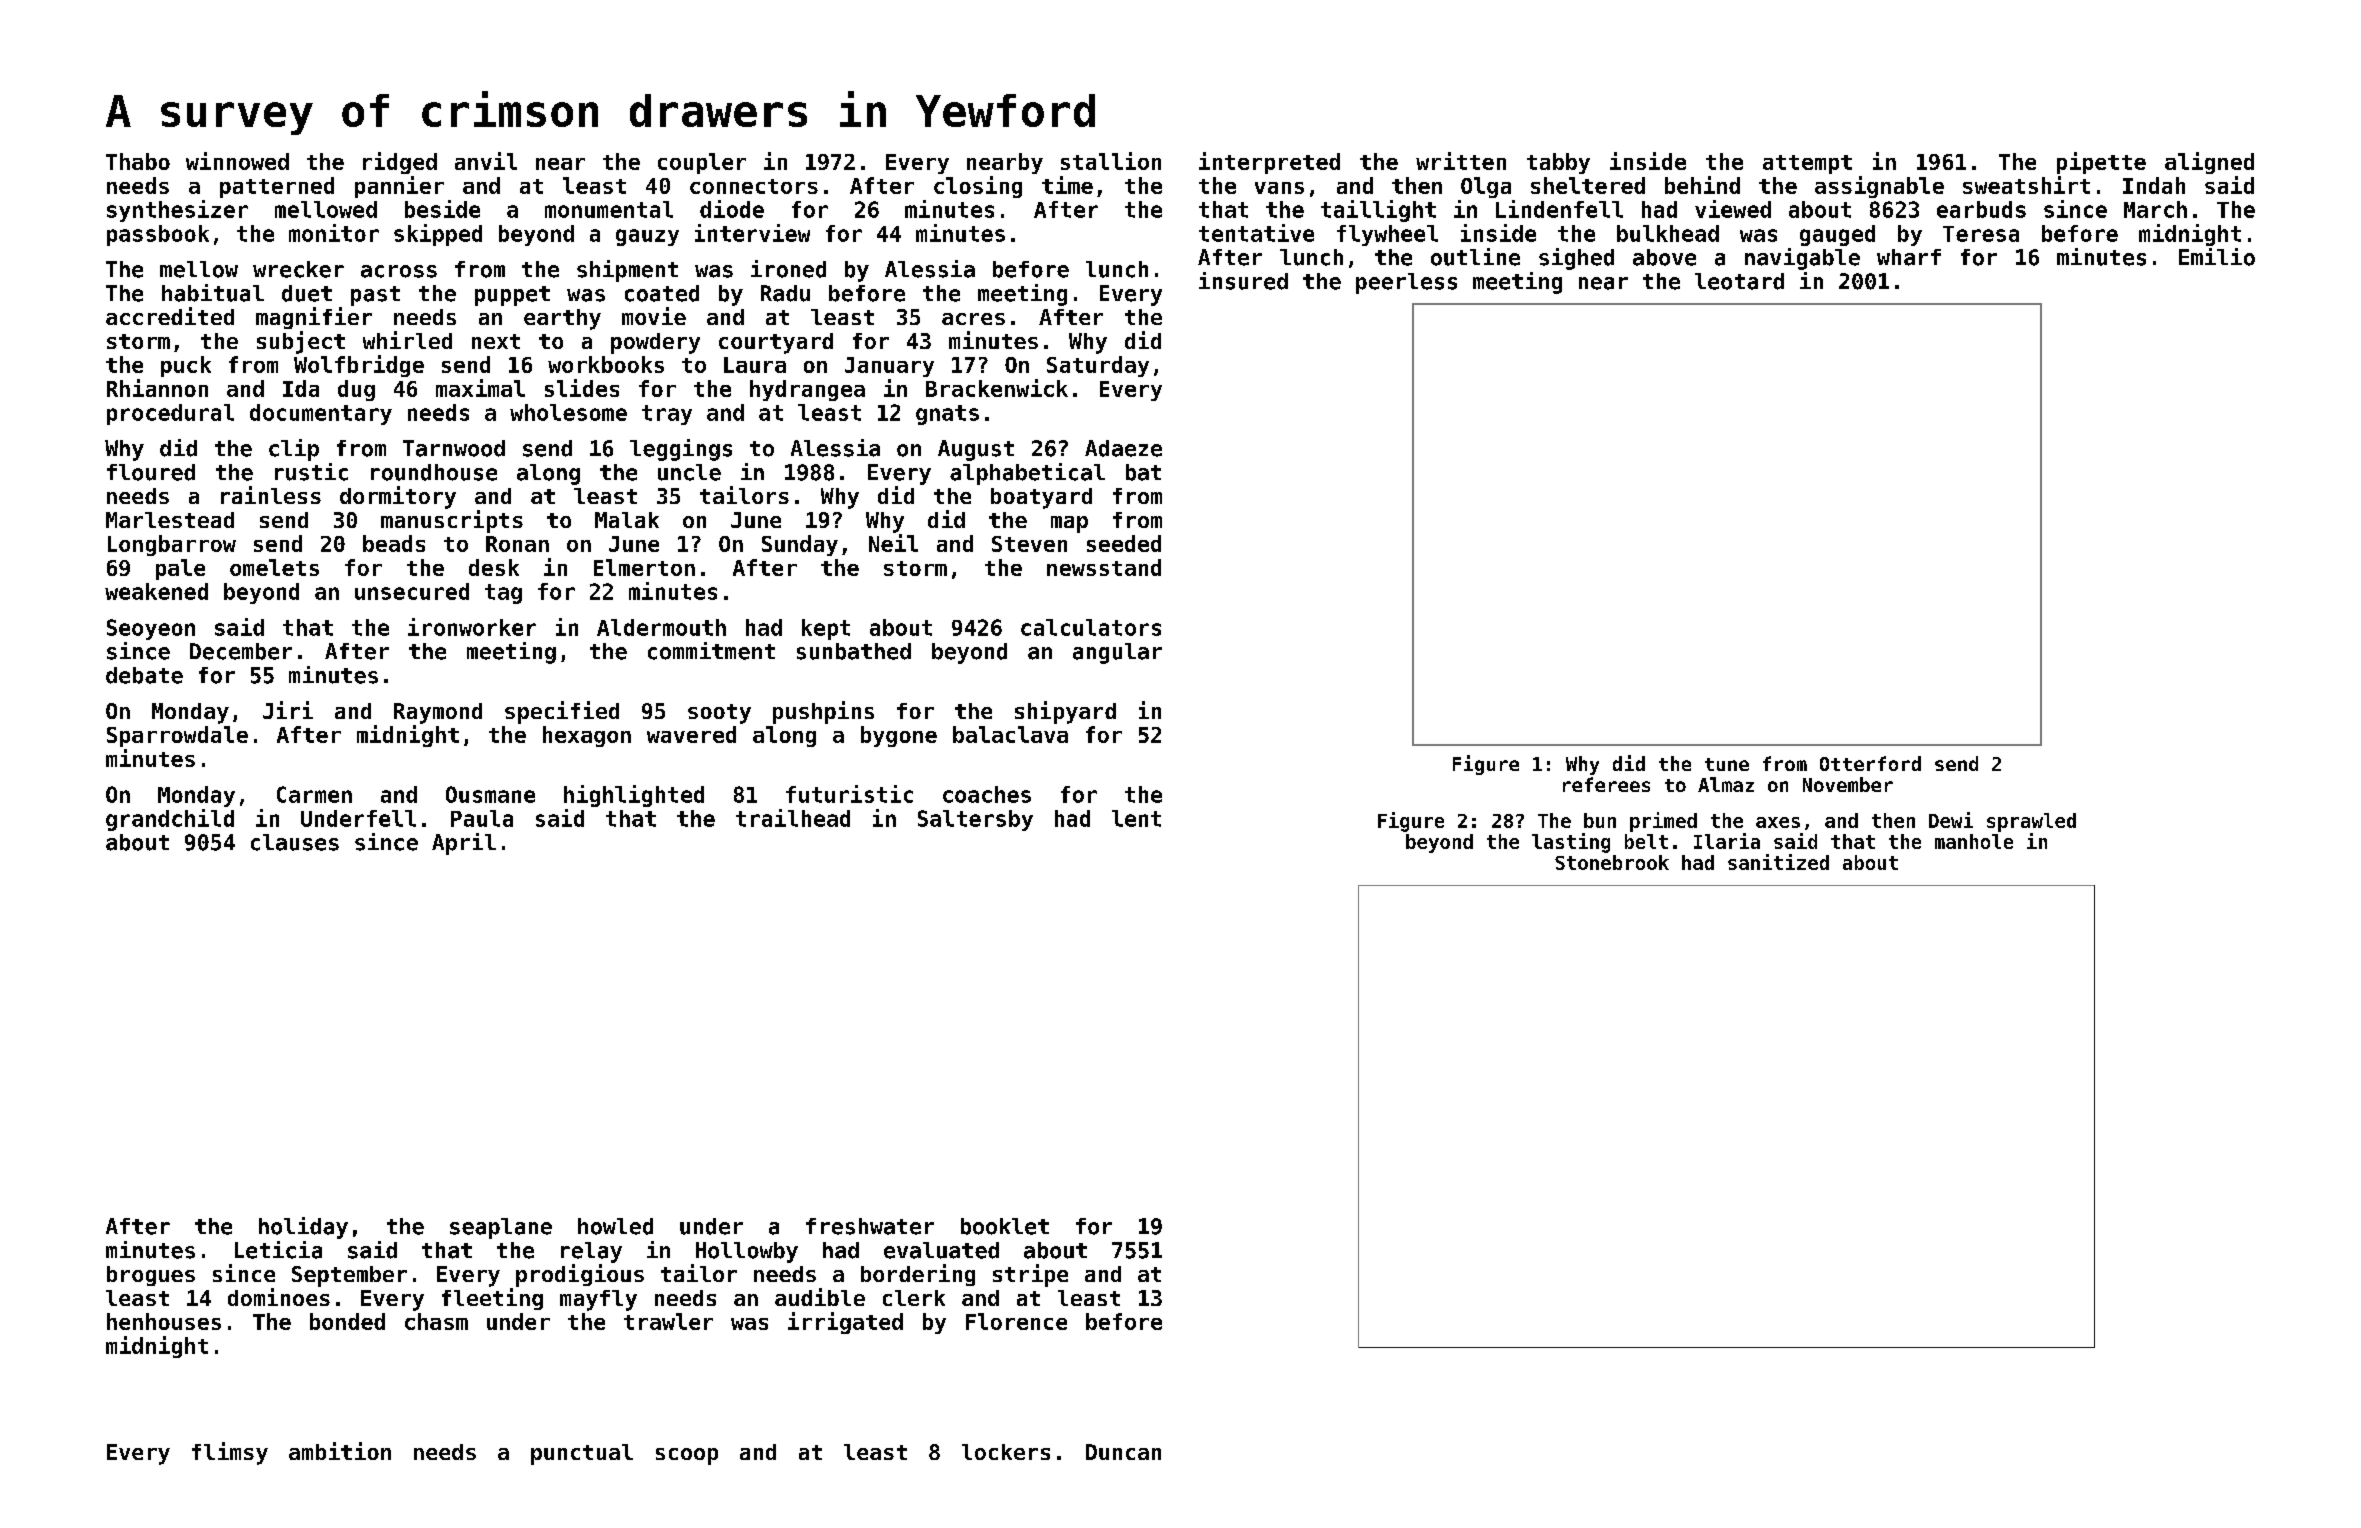 The image size is (2361, 1528). Describe the element at coordinates (1612, 862) in the screenshot. I see `Stonebrook` at that location.
